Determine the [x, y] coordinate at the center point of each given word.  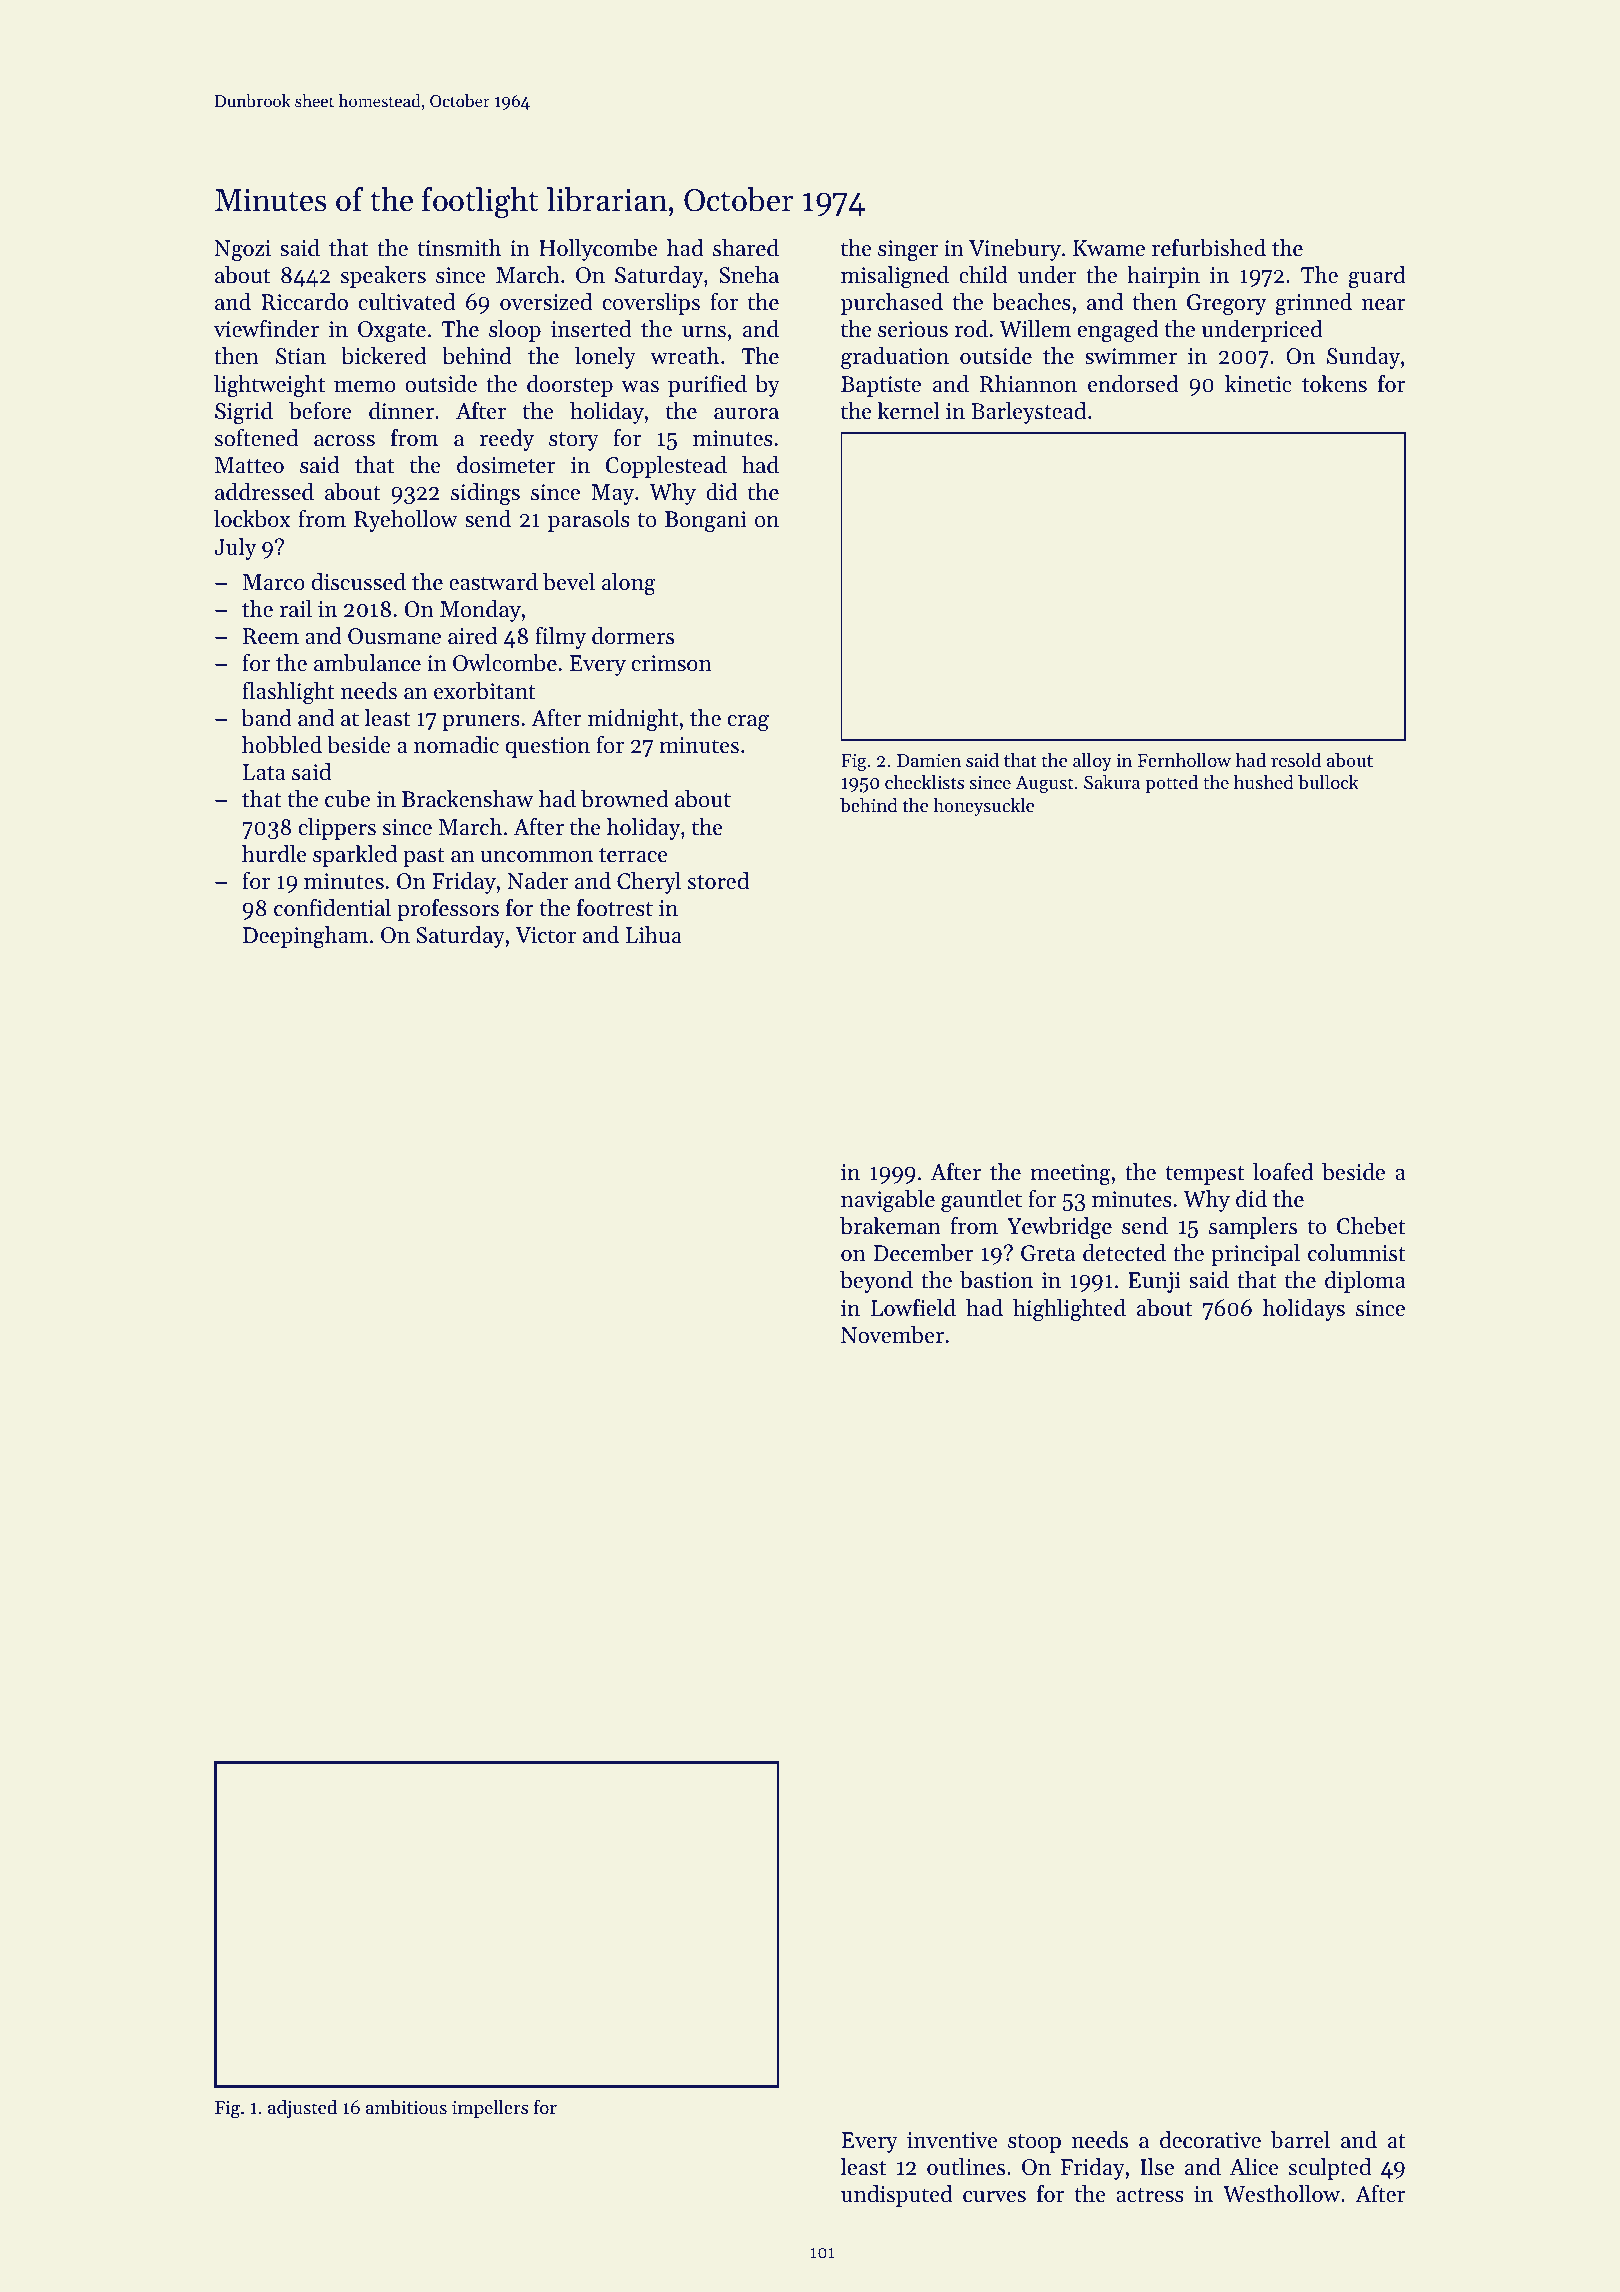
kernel [908, 411]
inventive [952, 2140]
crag [748, 723]
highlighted [1069, 1310]
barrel [1300, 2140]
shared [746, 248]
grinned [1313, 304]
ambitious [406, 2107]
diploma [1365, 1282]
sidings [485, 494]
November [892, 1335]
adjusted [302, 2109]
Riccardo [304, 302]
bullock [1328, 782]
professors [448, 910]
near [1384, 305]
